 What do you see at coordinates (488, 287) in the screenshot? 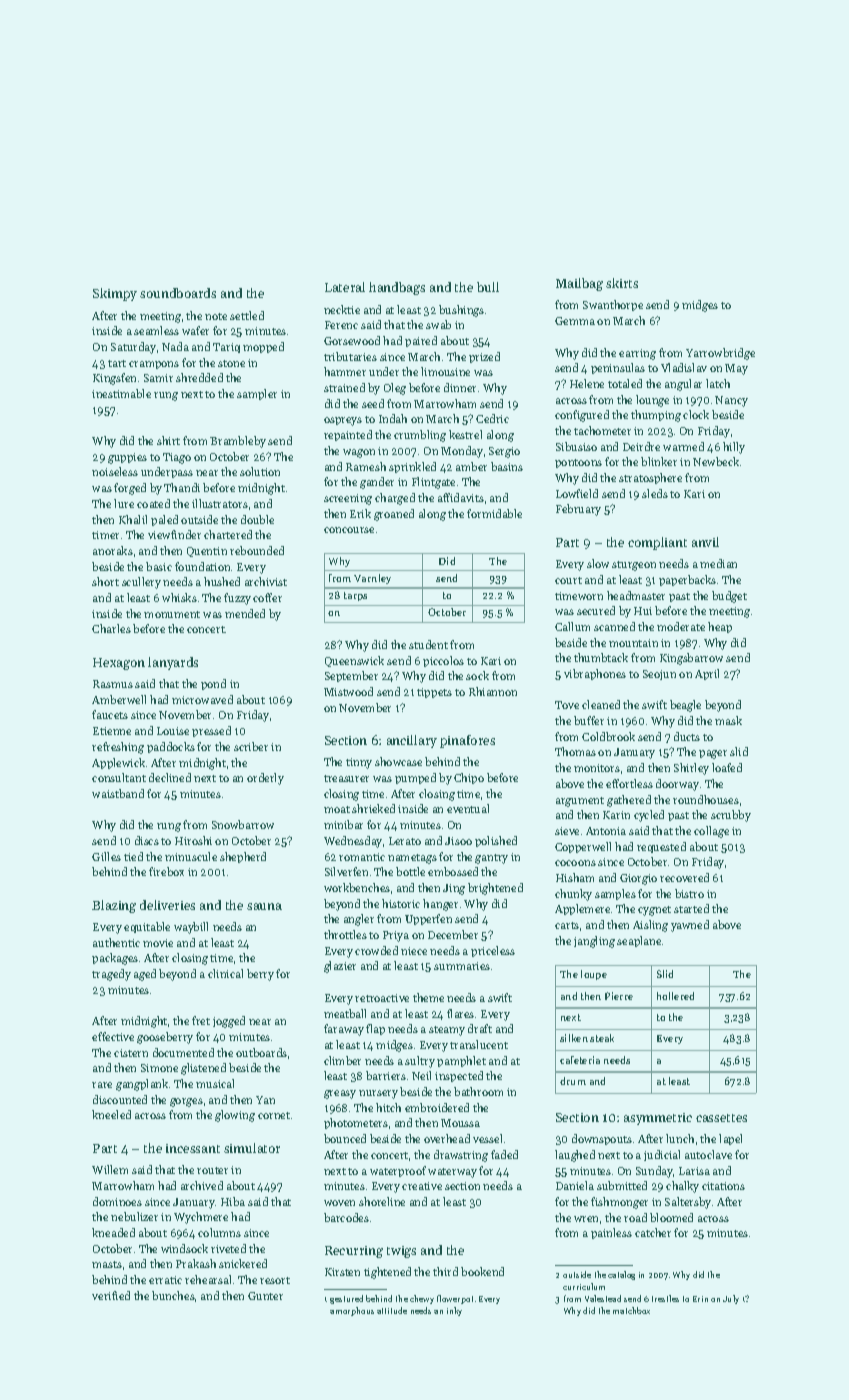
I see `bull` at bounding box center [488, 287].
